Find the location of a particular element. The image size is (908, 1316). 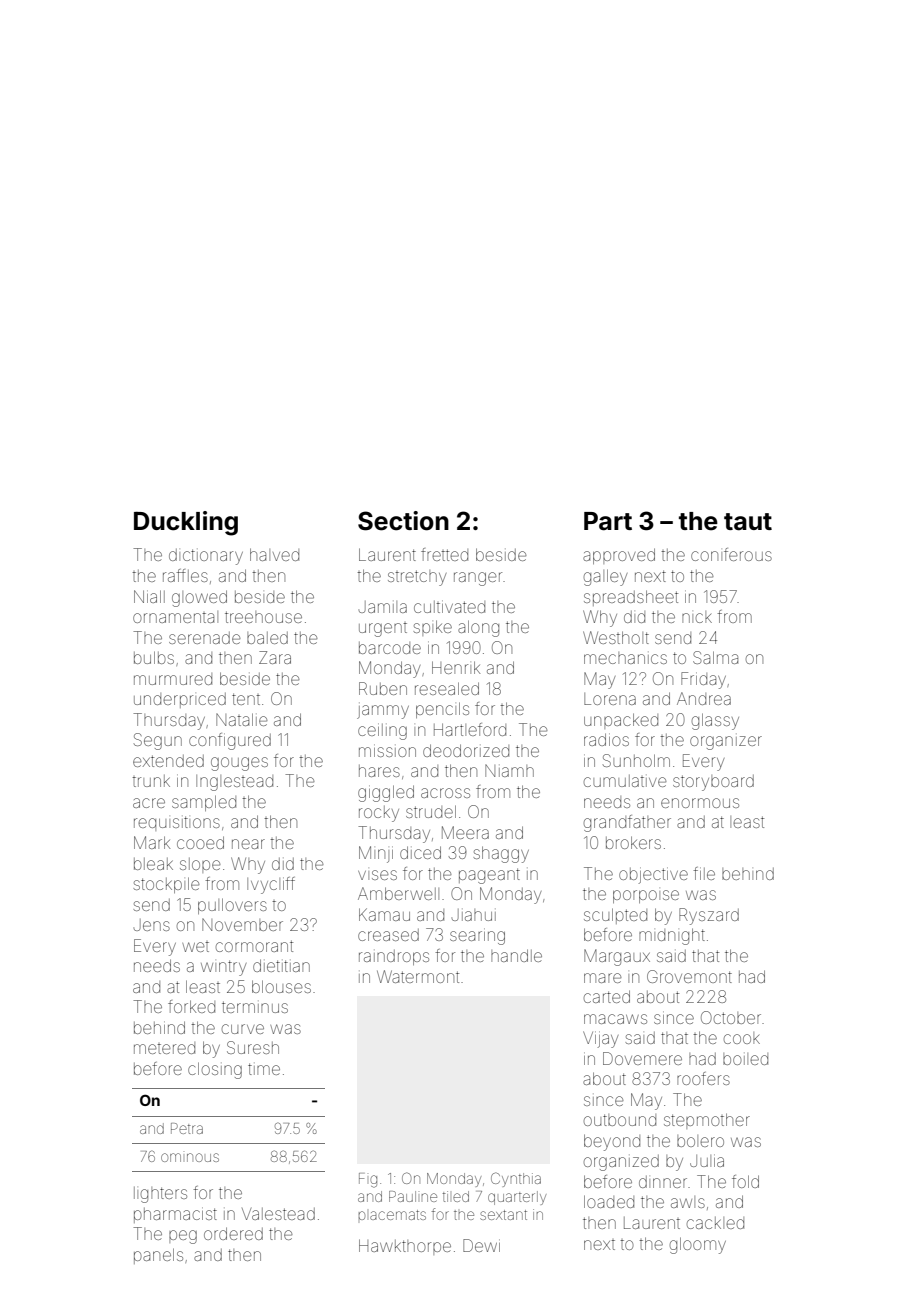

gloomy is located at coordinates (698, 1245).
